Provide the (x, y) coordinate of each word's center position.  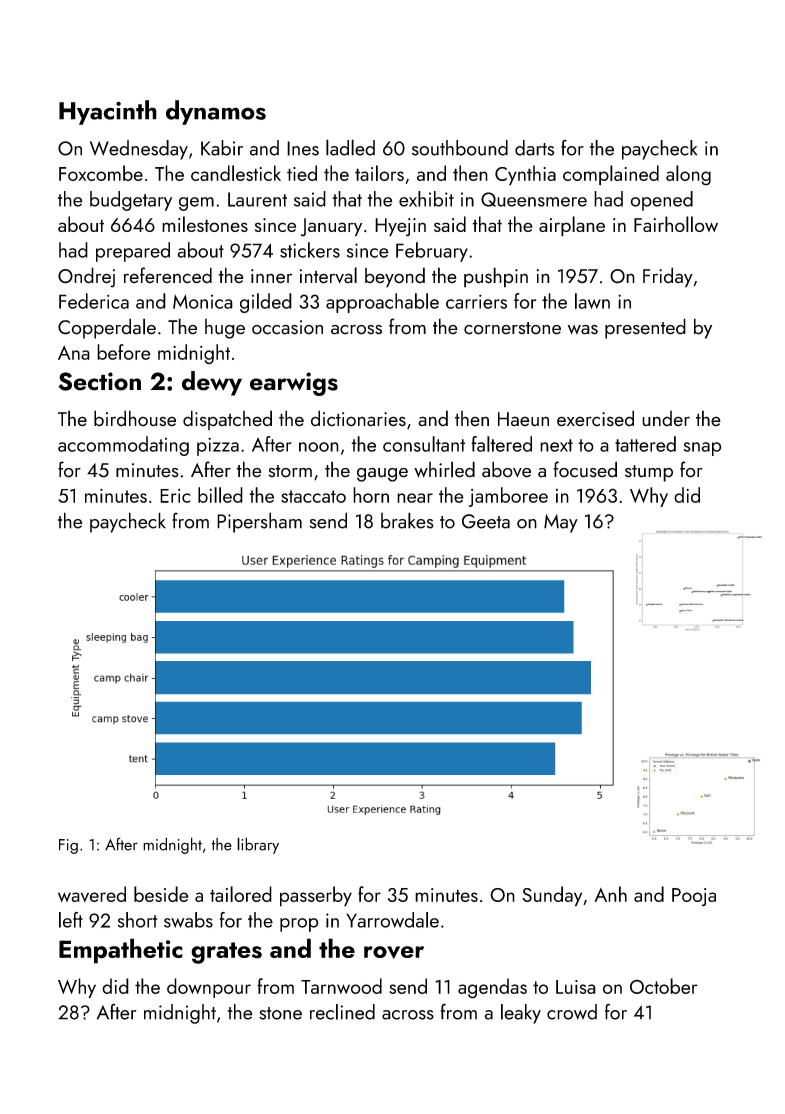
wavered (92, 894)
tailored (241, 894)
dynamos (216, 112)
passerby (316, 896)
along (688, 175)
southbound (460, 148)
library (258, 845)
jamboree (508, 497)
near (415, 498)
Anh (610, 894)
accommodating (123, 446)
